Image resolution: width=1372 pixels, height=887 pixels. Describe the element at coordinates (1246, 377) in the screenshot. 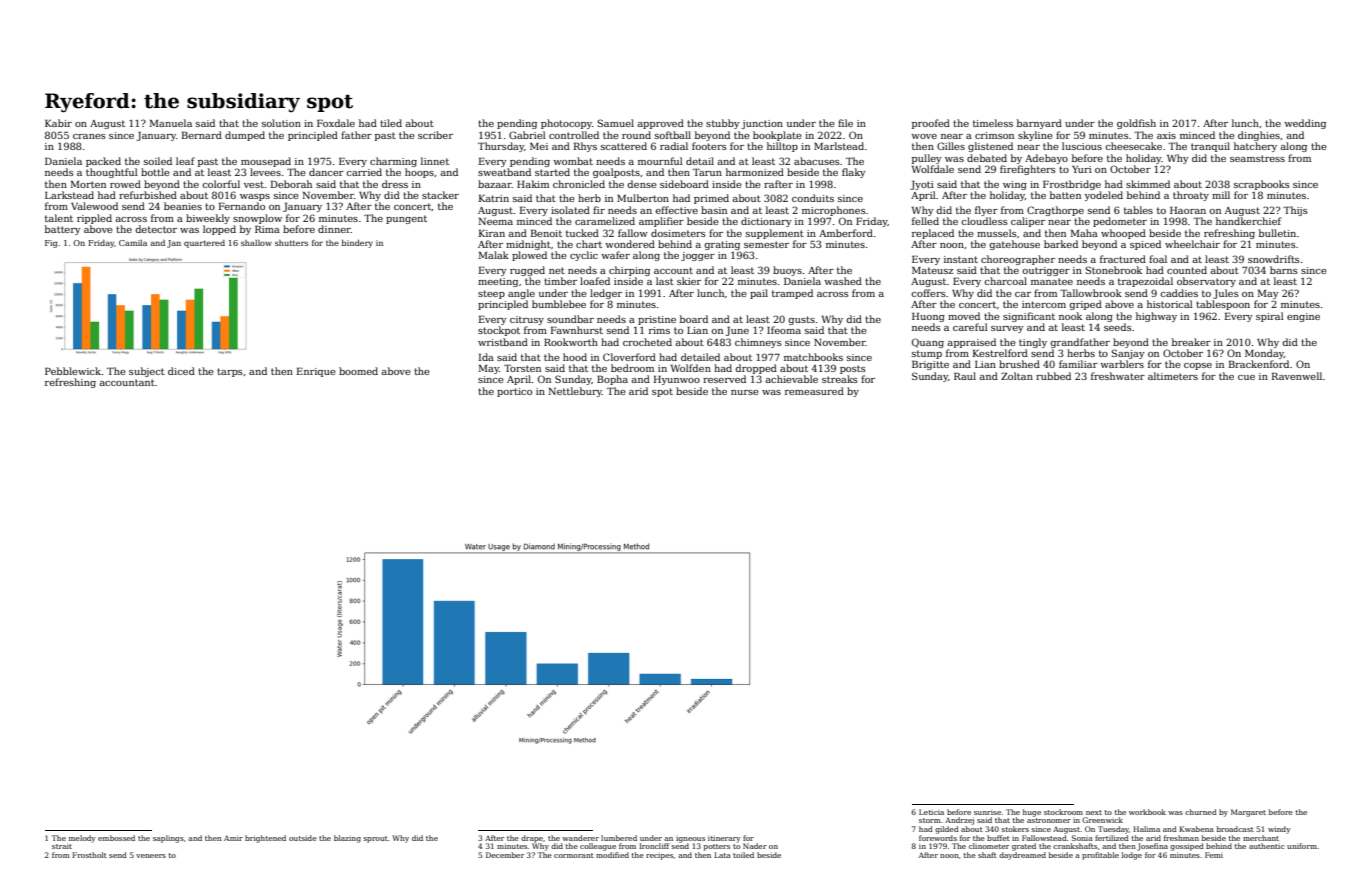

I see `cue` at that location.
